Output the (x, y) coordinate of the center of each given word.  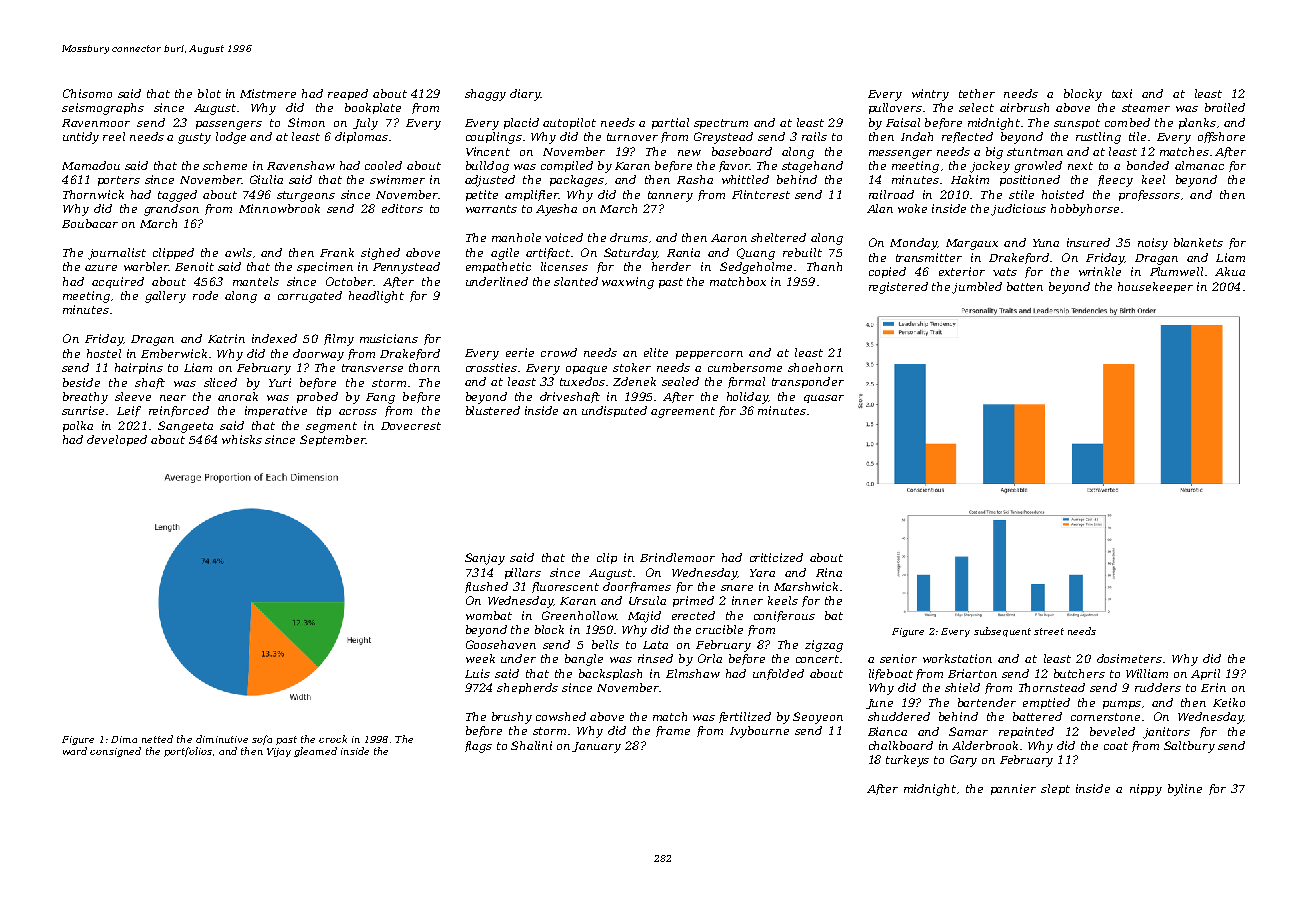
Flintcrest (761, 194)
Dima (124, 739)
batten (1025, 286)
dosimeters (1129, 658)
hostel (104, 353)
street (1049, 631)
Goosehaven (501, 644)
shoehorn (815, 367)
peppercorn (709, 355)
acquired (118, 282)
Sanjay (485, 559)
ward (75, 751)
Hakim (970, 179)
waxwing (628, 283)
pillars (523, 573)
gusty (194, 138)
